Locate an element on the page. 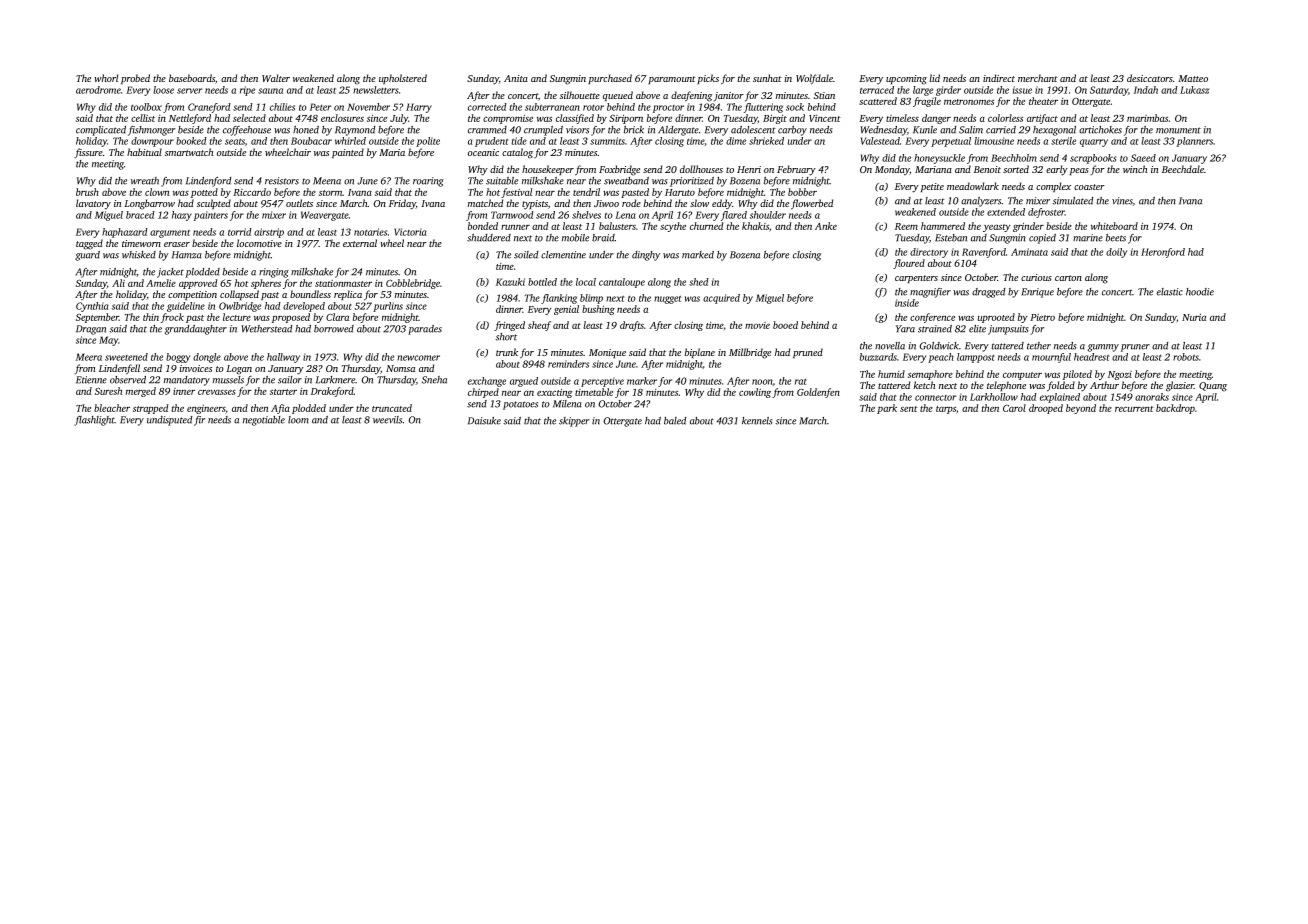  Beechdale is located at coordinates (1183, 169).
